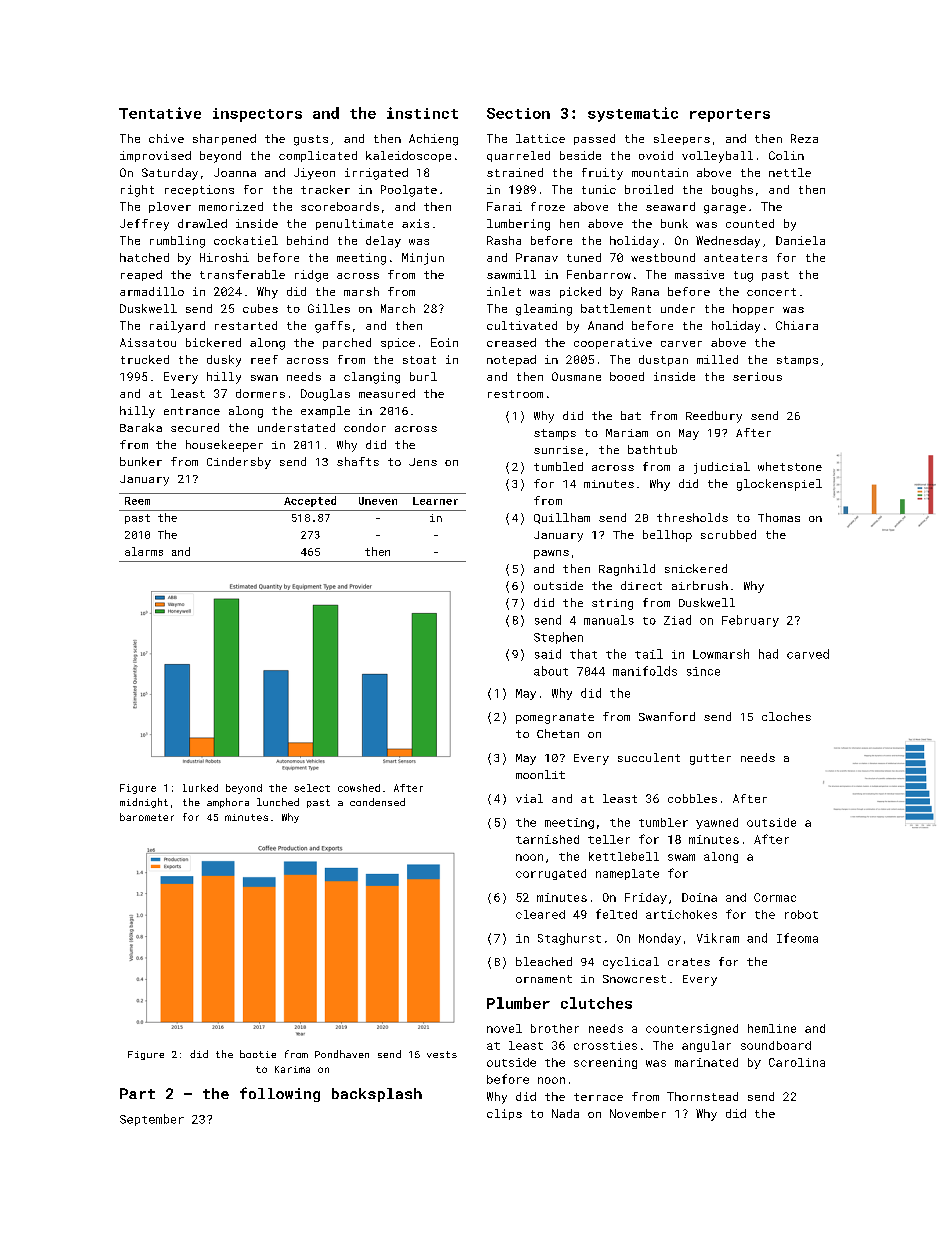 The height and width of the document is (1233, 952). I want to click on shafts, so click(358, 461).
